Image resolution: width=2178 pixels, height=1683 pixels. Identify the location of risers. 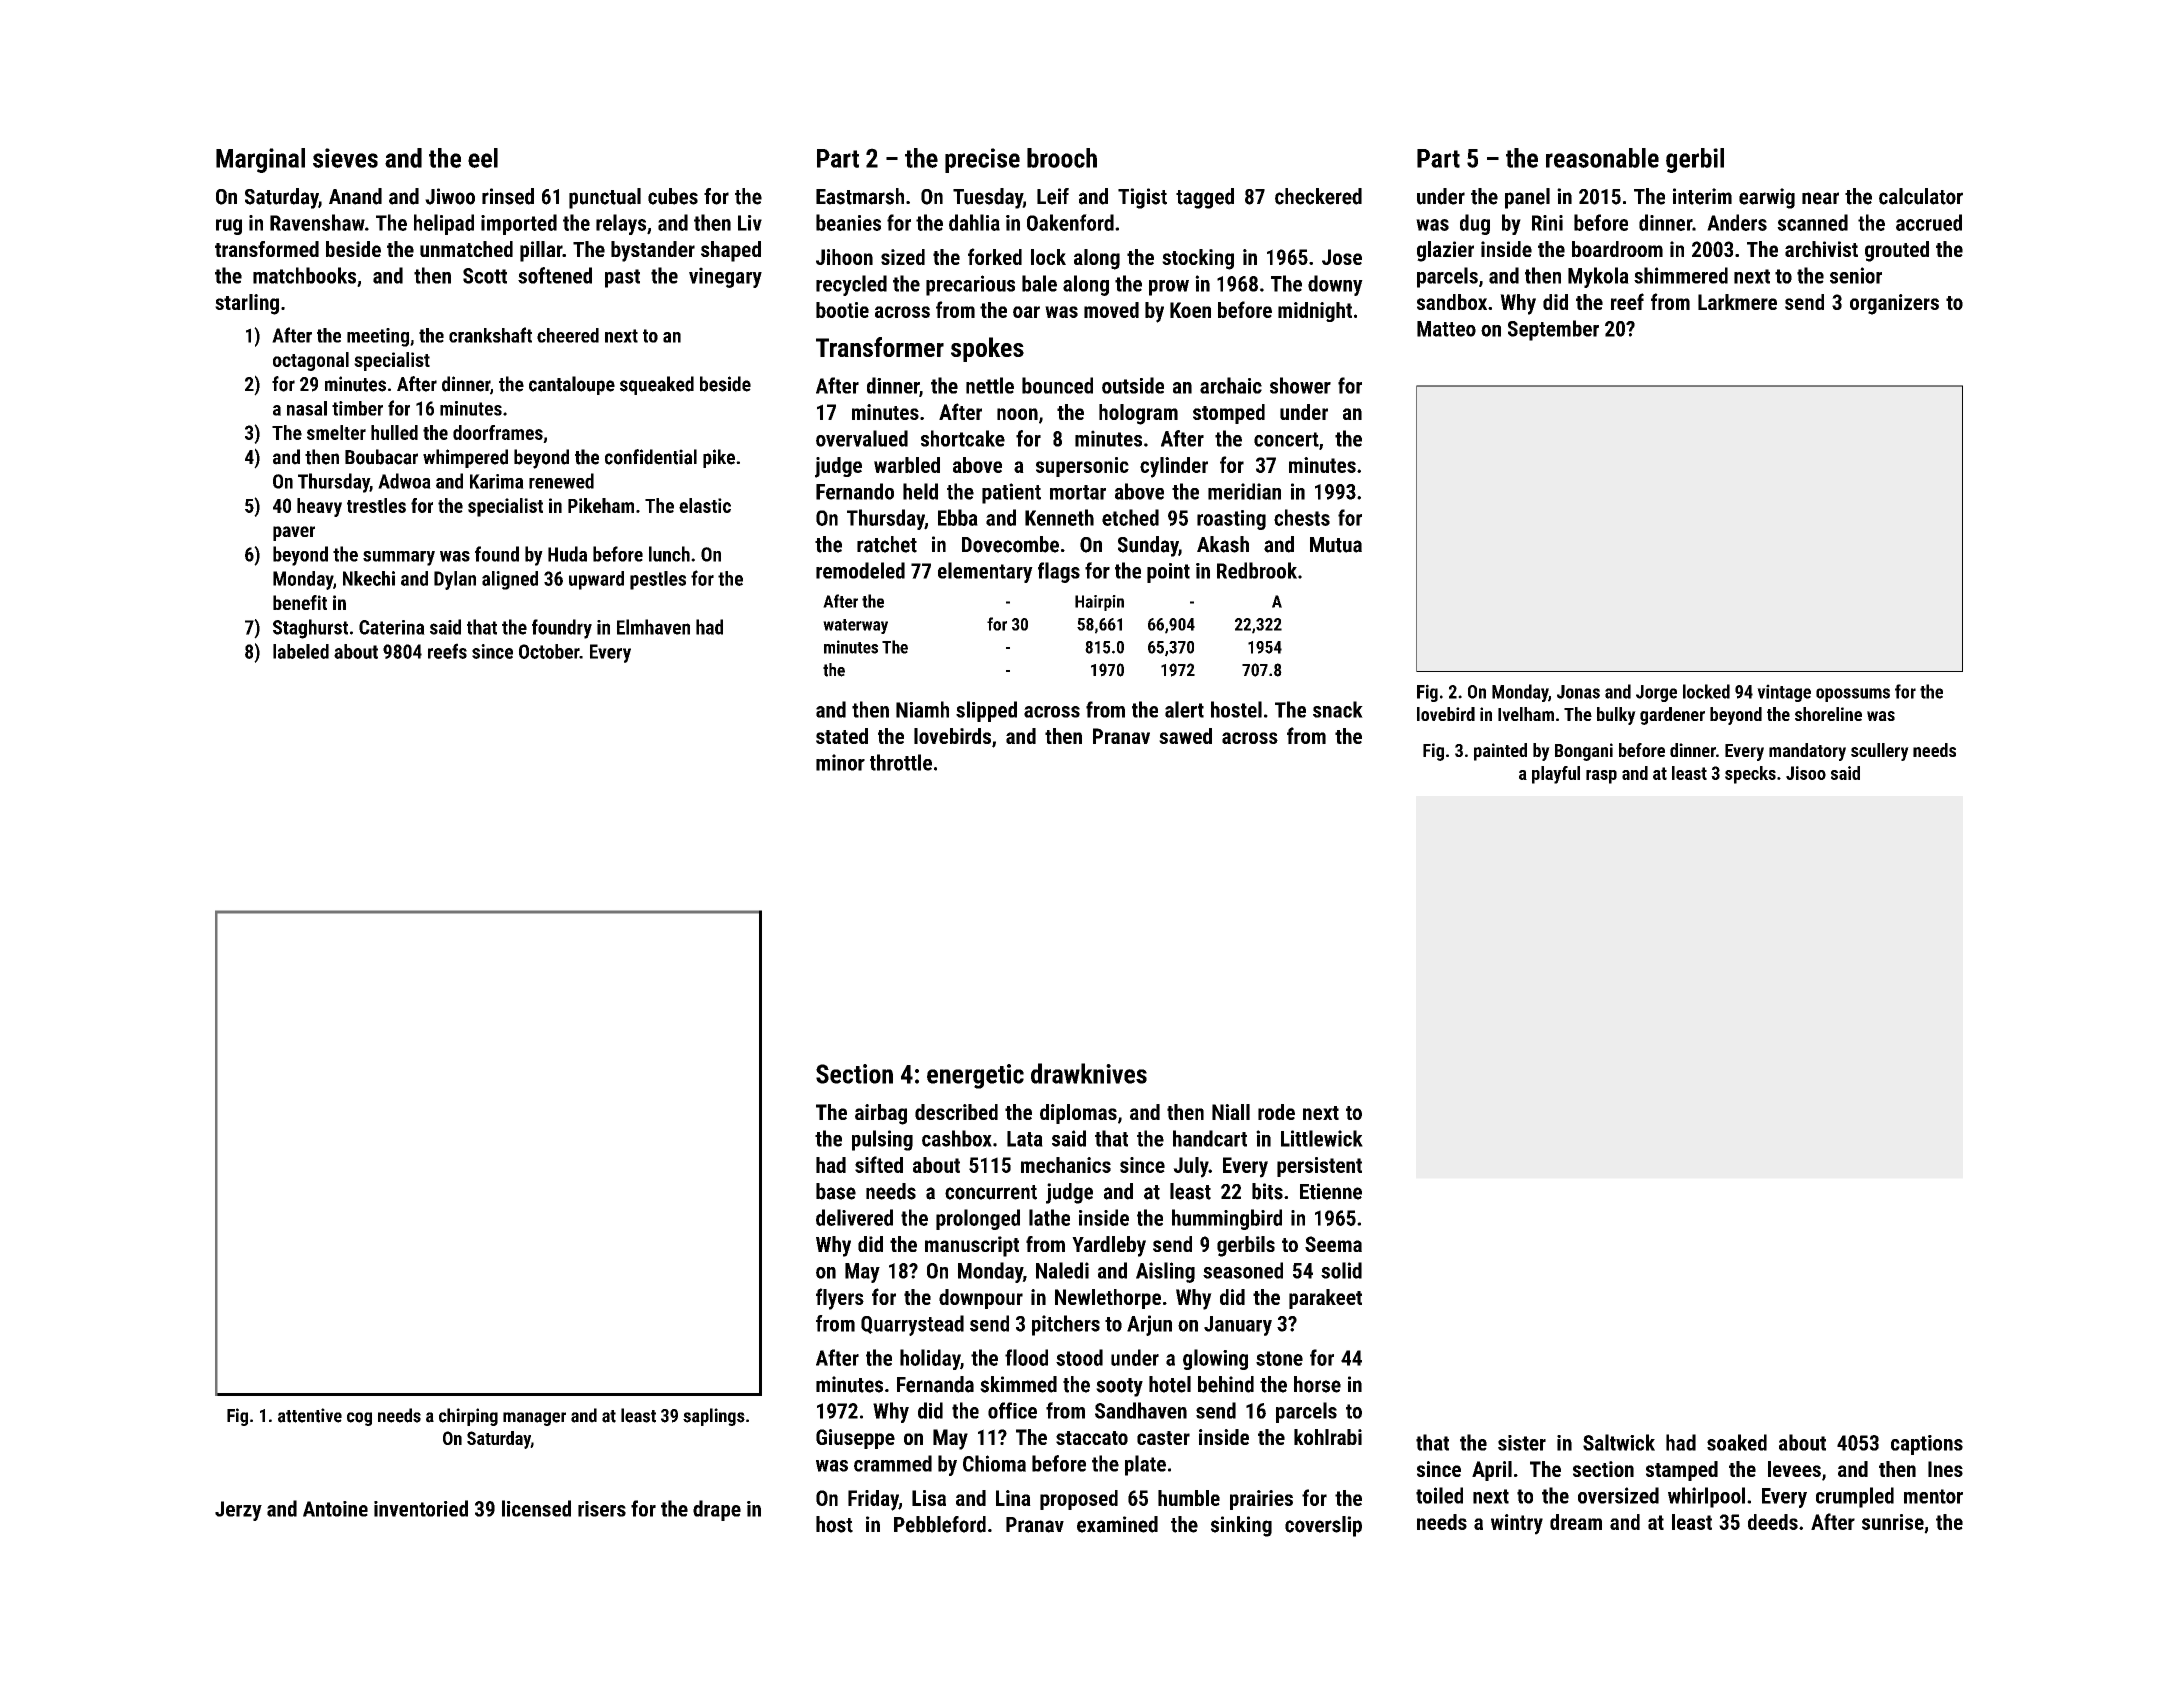
(602, 1509).
